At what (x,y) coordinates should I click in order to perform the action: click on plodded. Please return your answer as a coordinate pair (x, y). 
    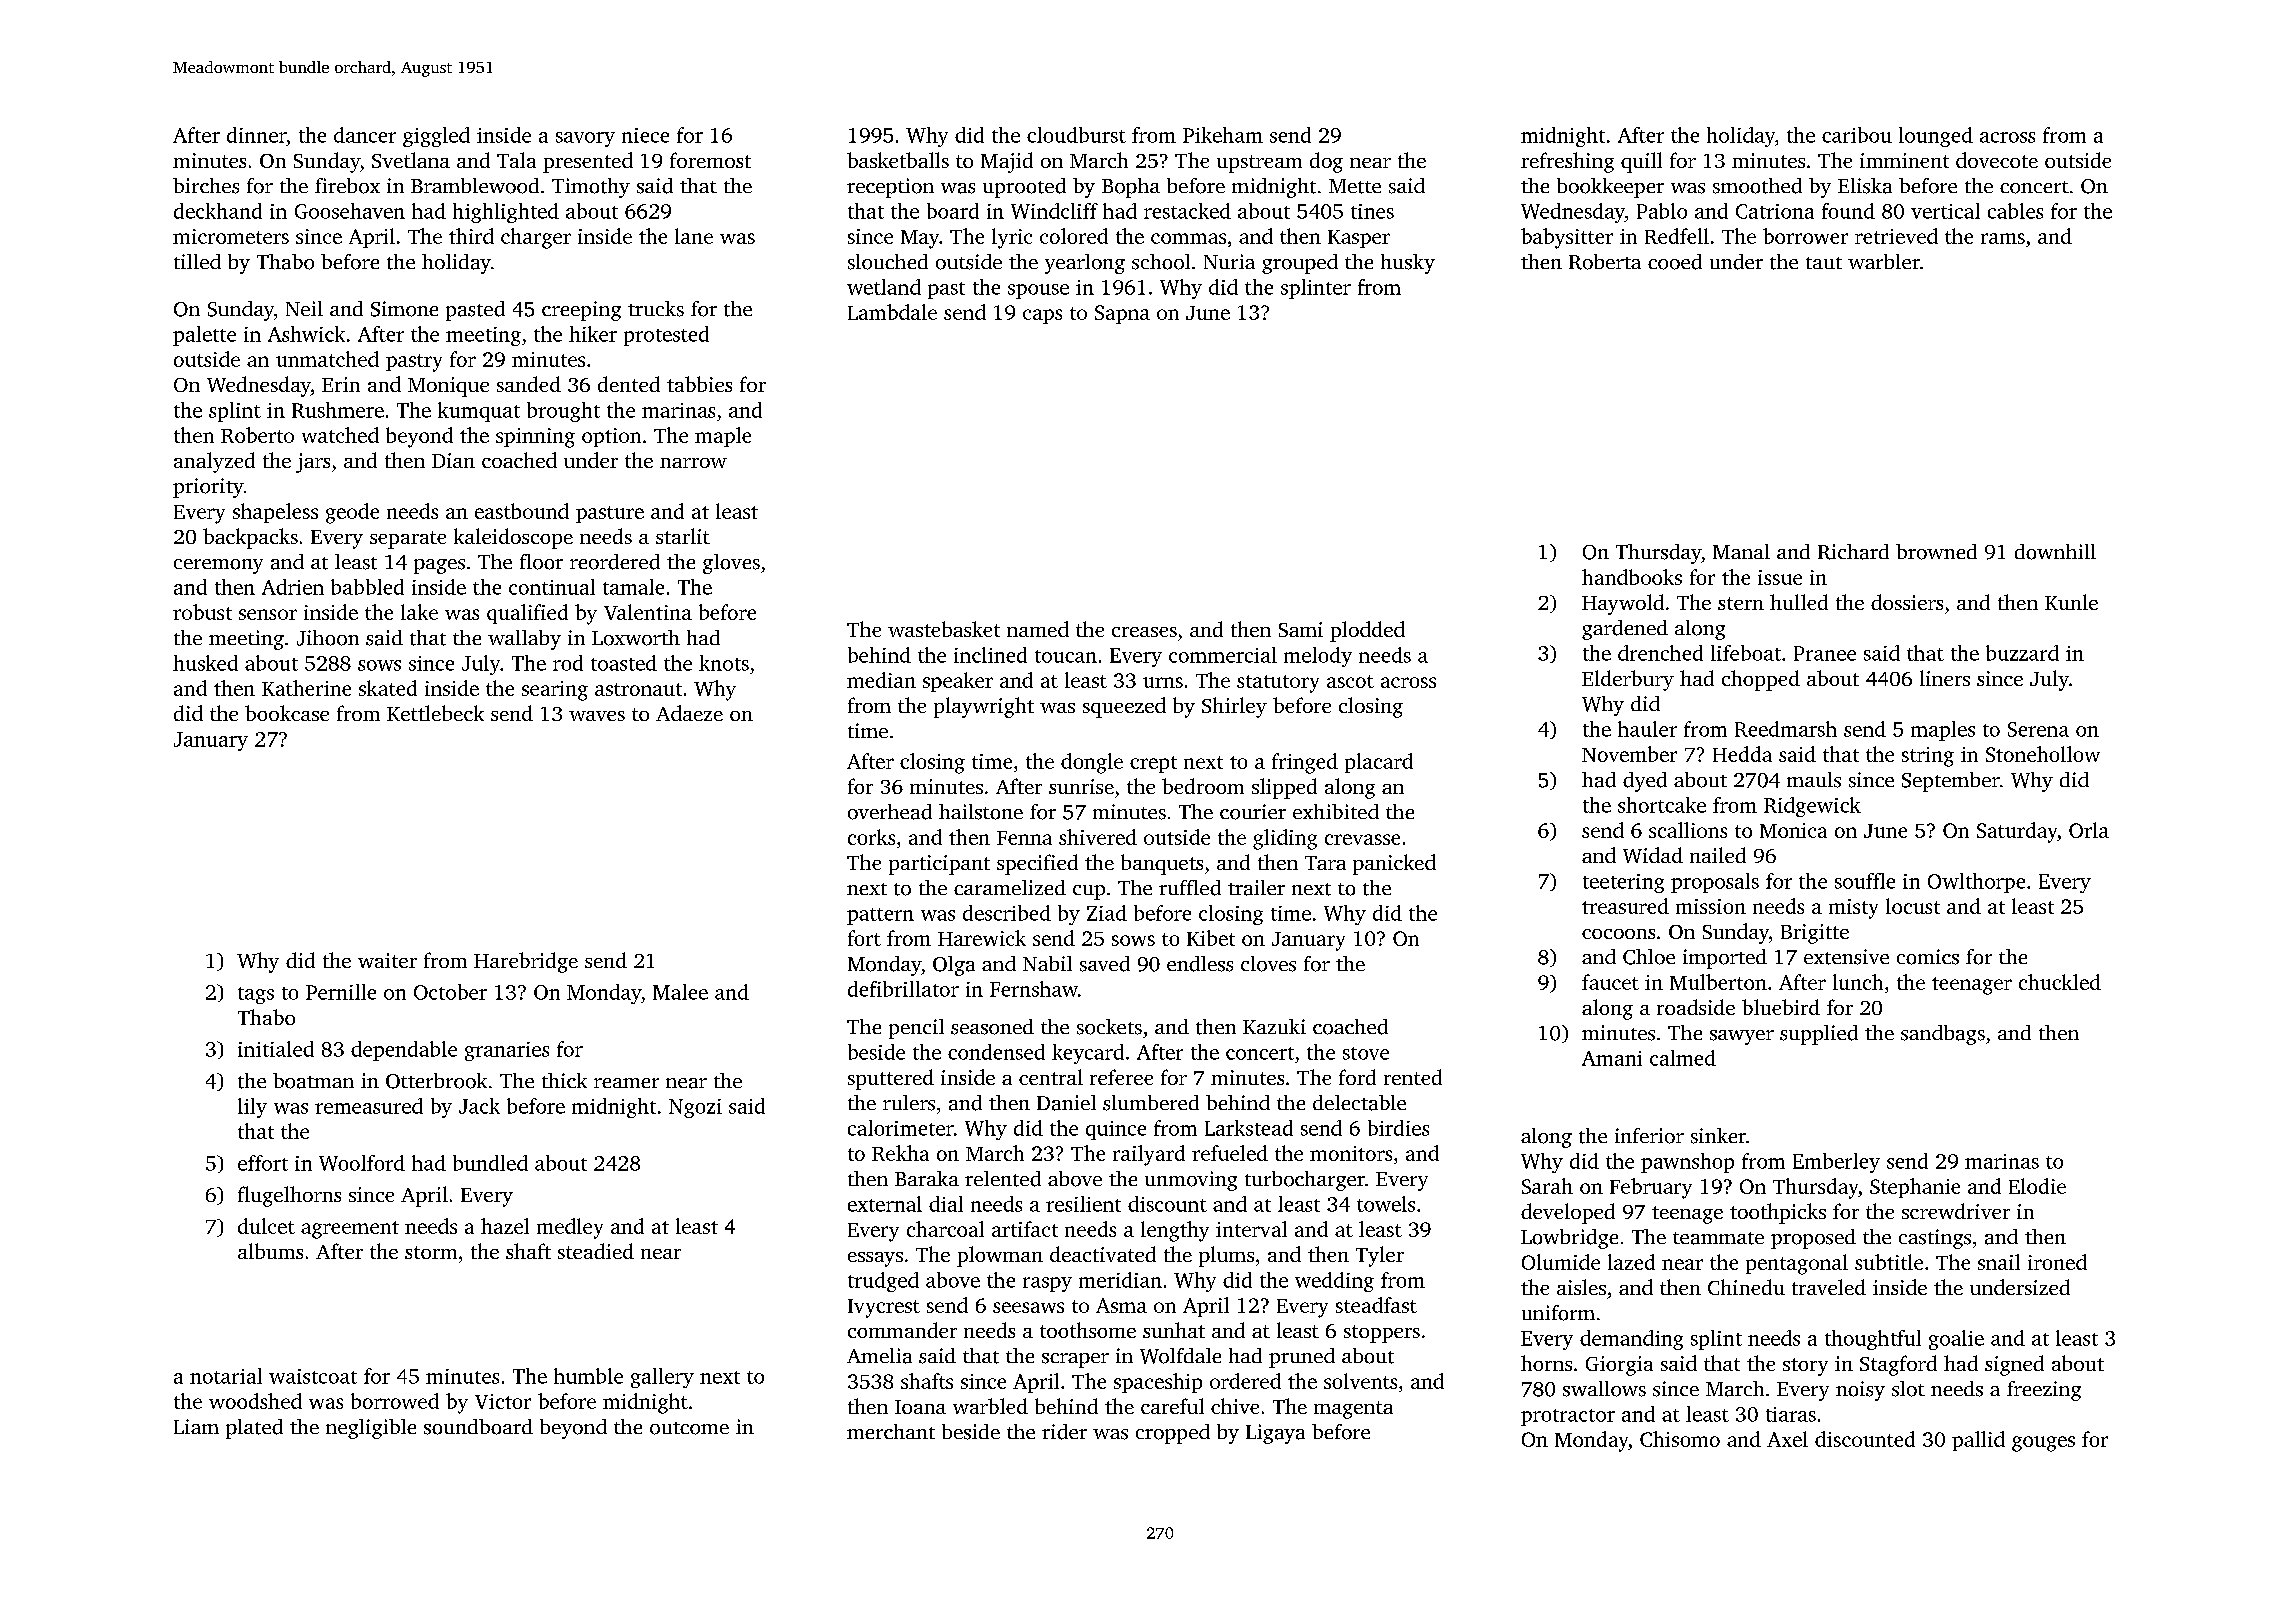
    Looking at the image, I should click on (1367, 631).
